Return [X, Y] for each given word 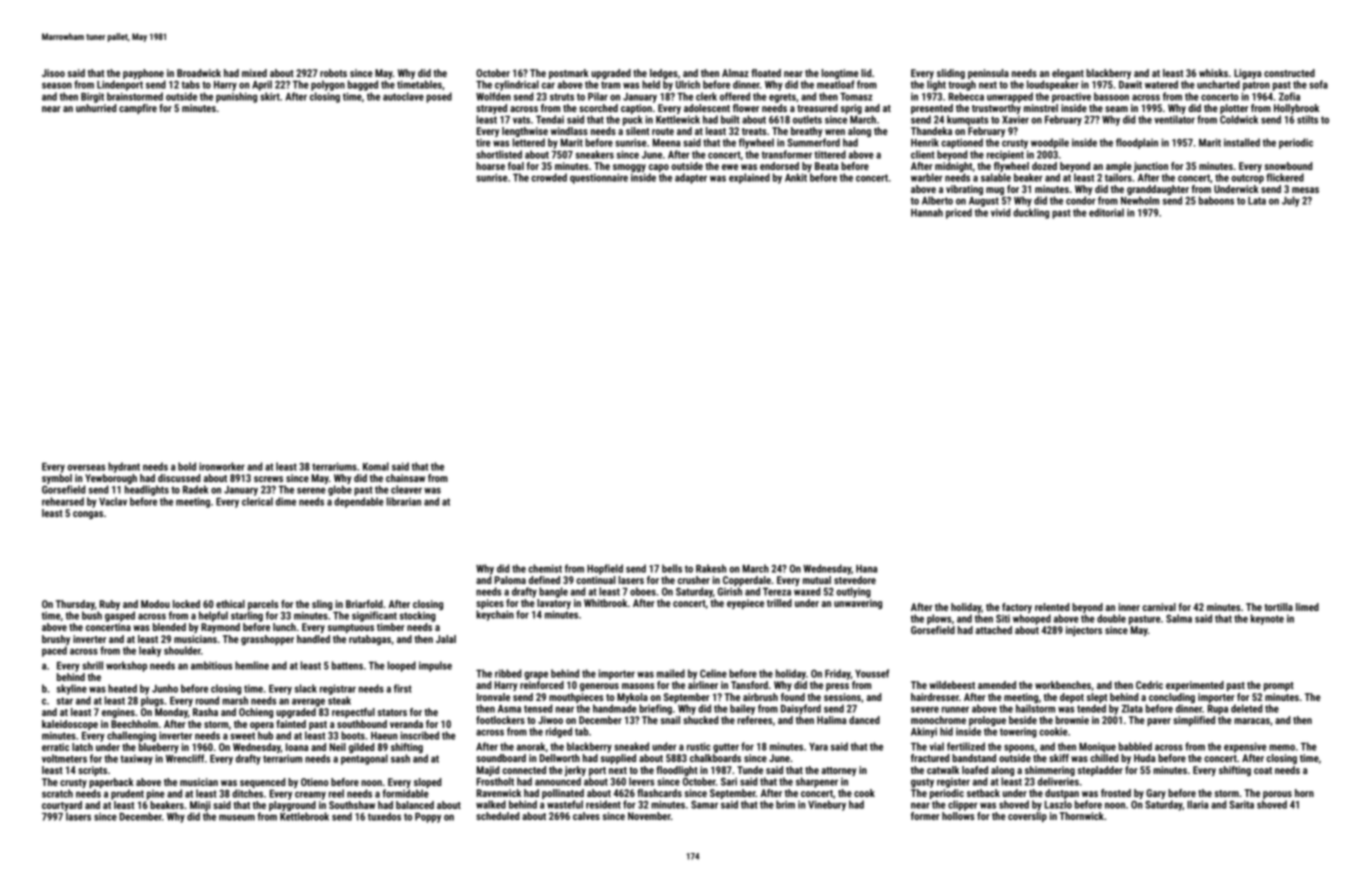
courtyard [62, 806]
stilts [1307, 119]
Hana [866, 569]
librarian [404, 501]
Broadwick [199, 73]
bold [187, 466]
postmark [569, 74]
